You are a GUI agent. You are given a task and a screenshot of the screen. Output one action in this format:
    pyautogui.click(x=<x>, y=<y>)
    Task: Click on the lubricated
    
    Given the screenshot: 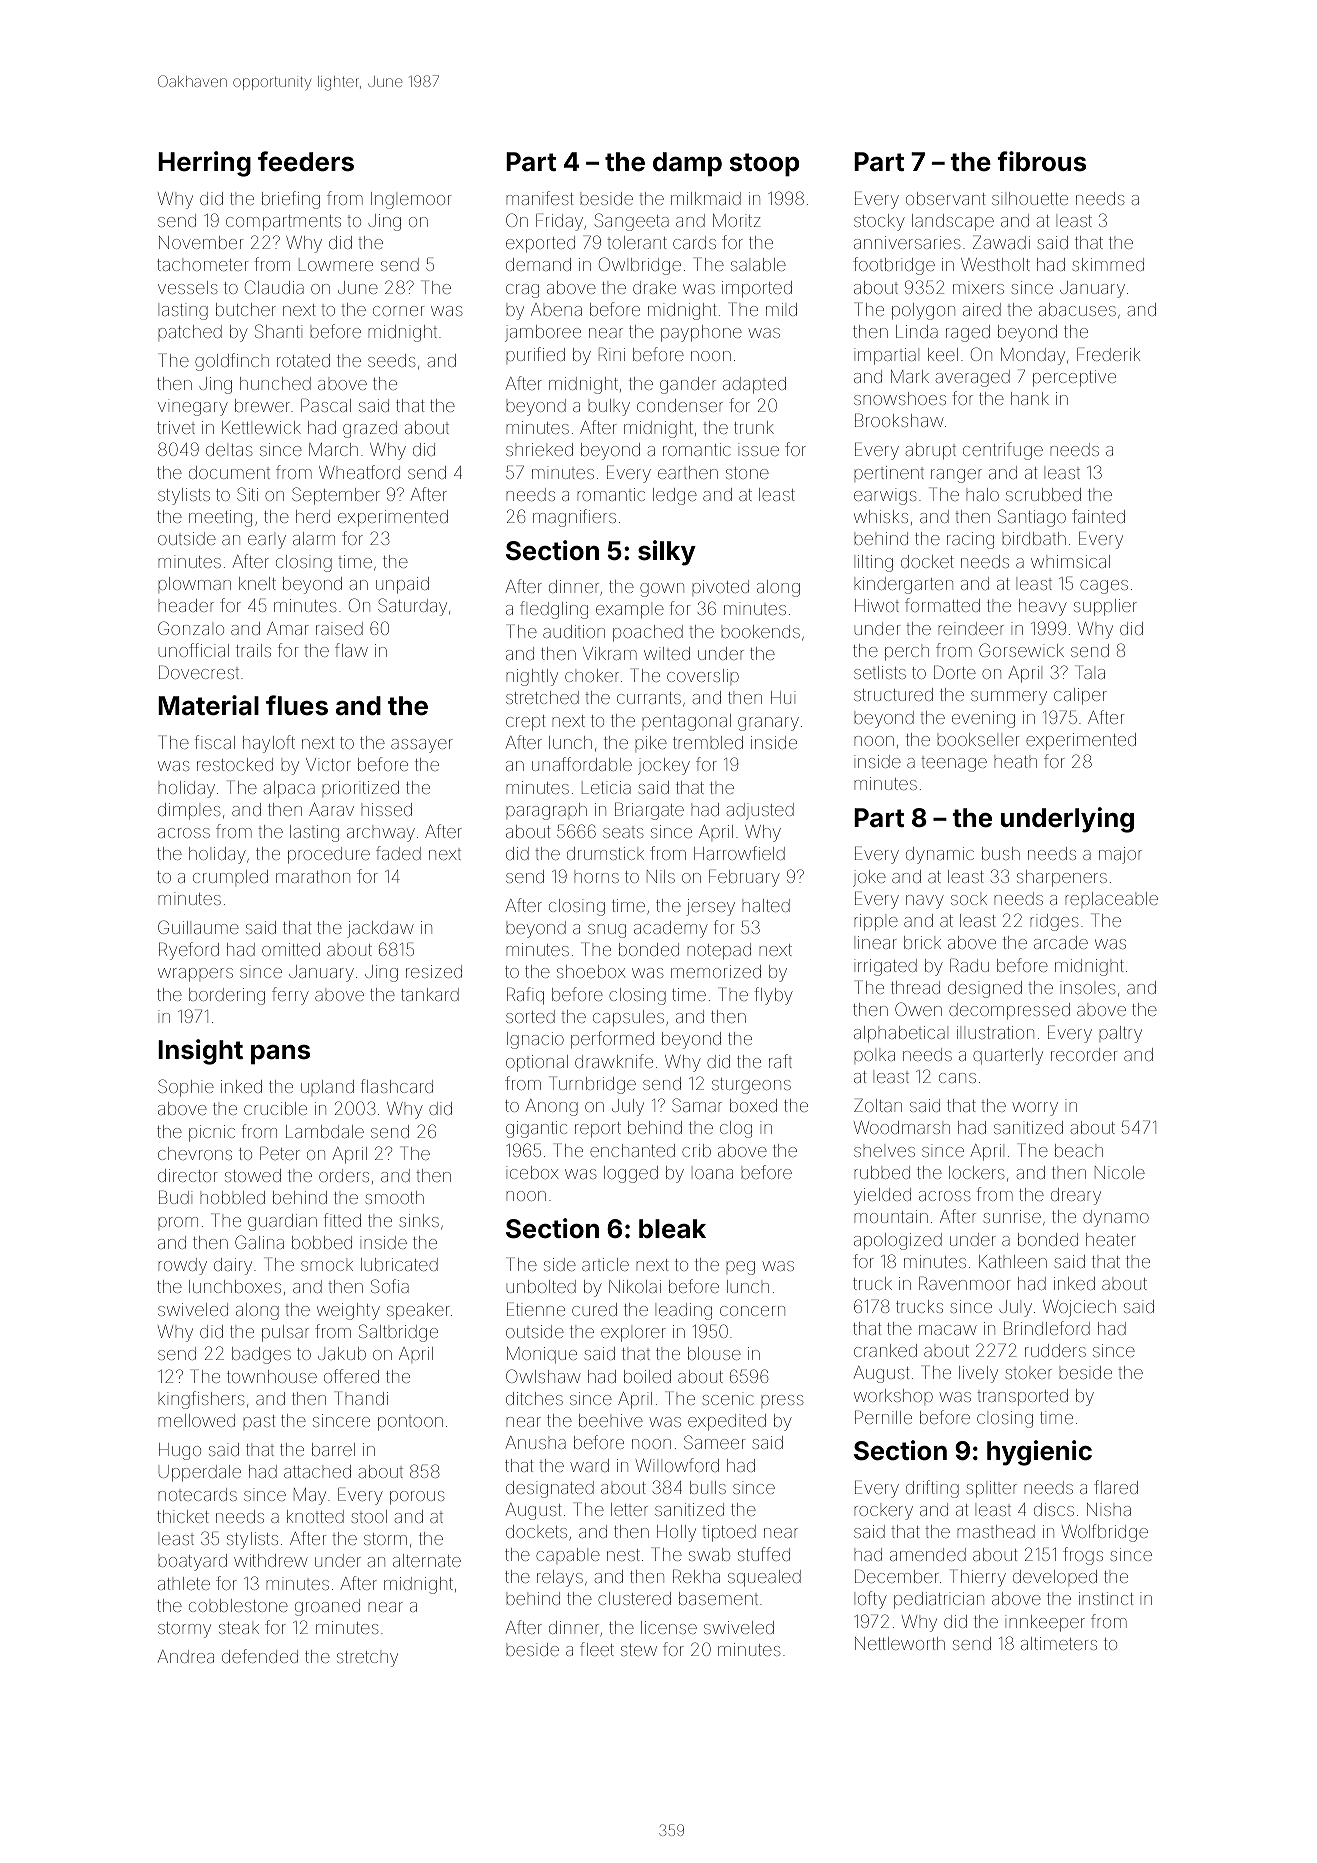 What is the action you would take?
    pyautogui.click(x=399, y=1264)
